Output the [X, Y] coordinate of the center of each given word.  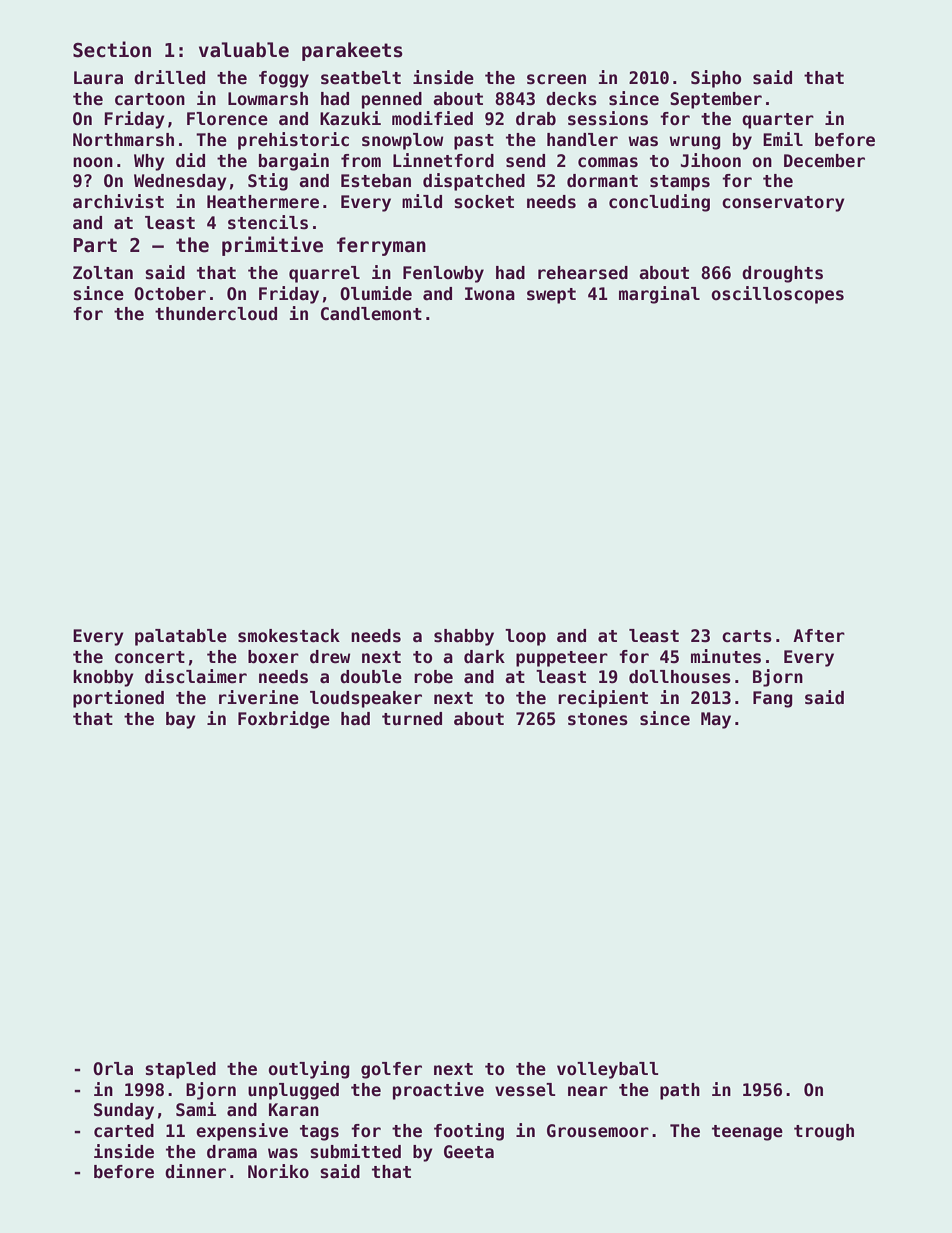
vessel [525, 1090]
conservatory [783, 204]
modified [432, 118]
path [680, 1091]
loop [525, 637]
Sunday [124, 1111]
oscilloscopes [777, 295]
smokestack [289, 636]
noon [93, 162]
